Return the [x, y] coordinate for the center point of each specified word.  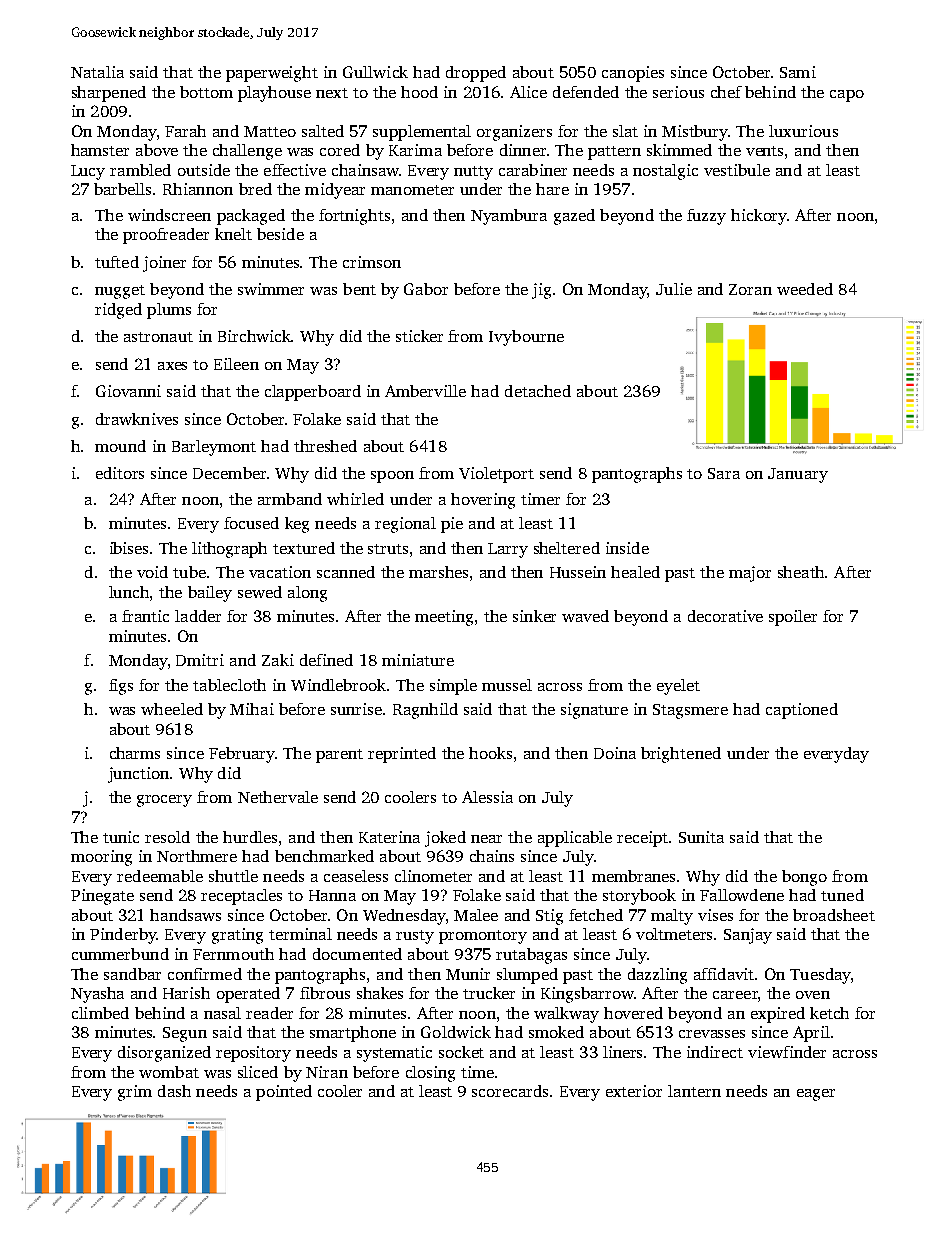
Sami [798, 72]
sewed [260, 592]
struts [388, 549]
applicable [575, 839]
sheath [801, 572]
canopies [633, 74]
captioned [802, 711]
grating [237, 936]
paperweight [272, 74]
